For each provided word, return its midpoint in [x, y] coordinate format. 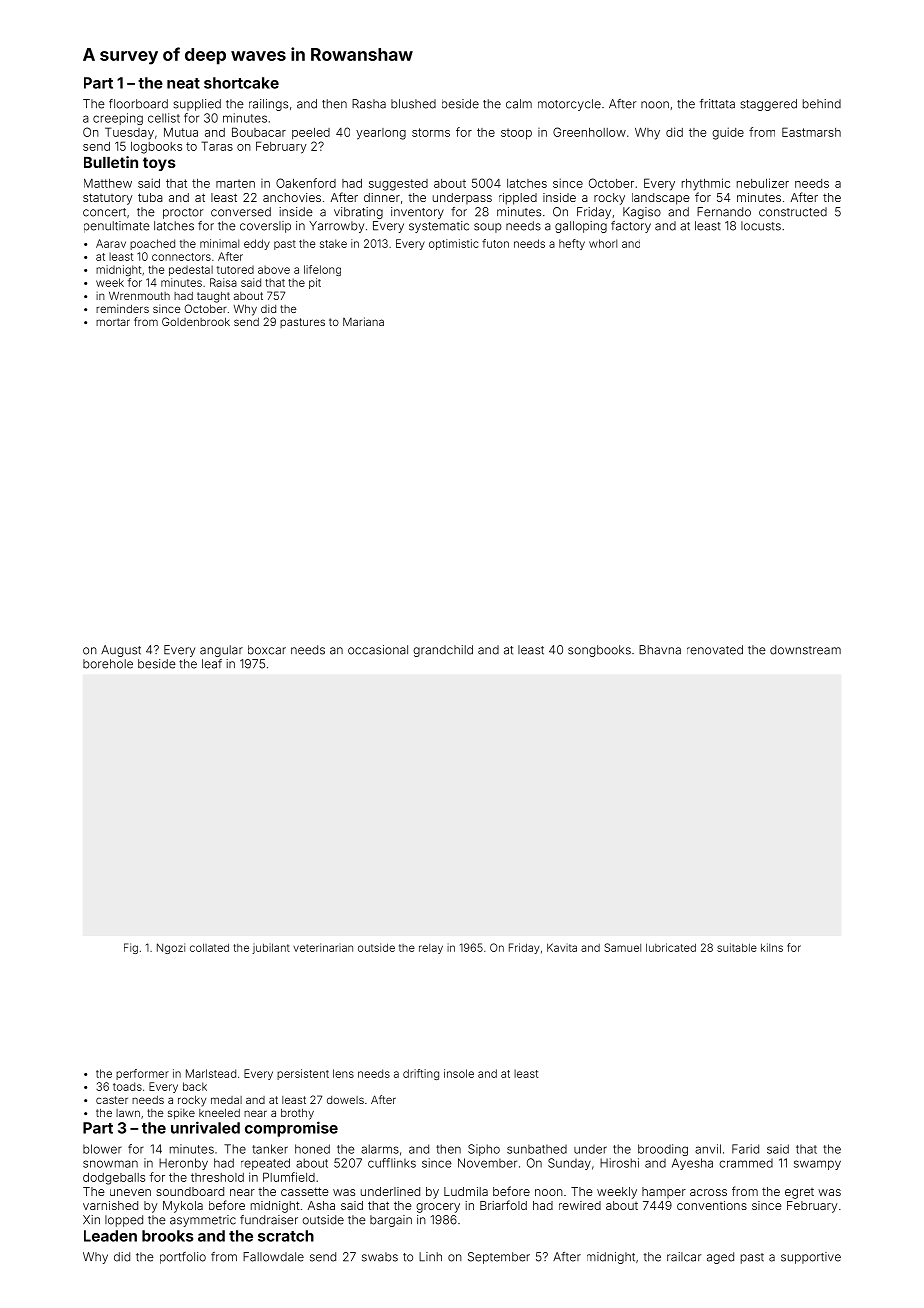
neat [183, 83]
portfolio [183, 1258]
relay [431, 949]
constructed [793, 212]
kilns [772, 947]
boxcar [267, 650]
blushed [413, 104]
